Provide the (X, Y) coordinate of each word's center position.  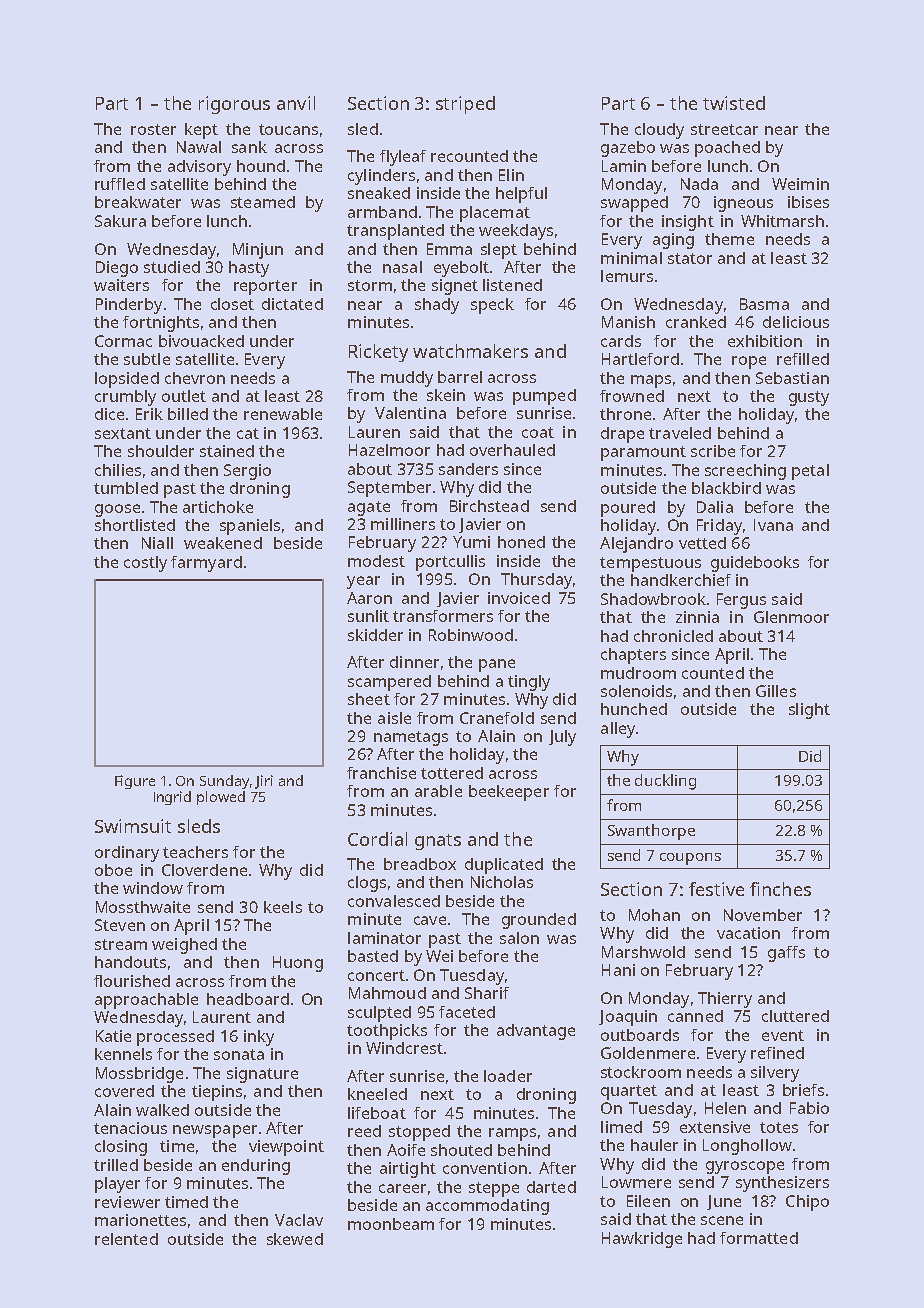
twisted (734, 103)
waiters (121, 285)
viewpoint (286, 1148)
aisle (394, 718)
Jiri (264, 782)
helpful (521, 195)
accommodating (487, 1207)
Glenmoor (791, 617)
